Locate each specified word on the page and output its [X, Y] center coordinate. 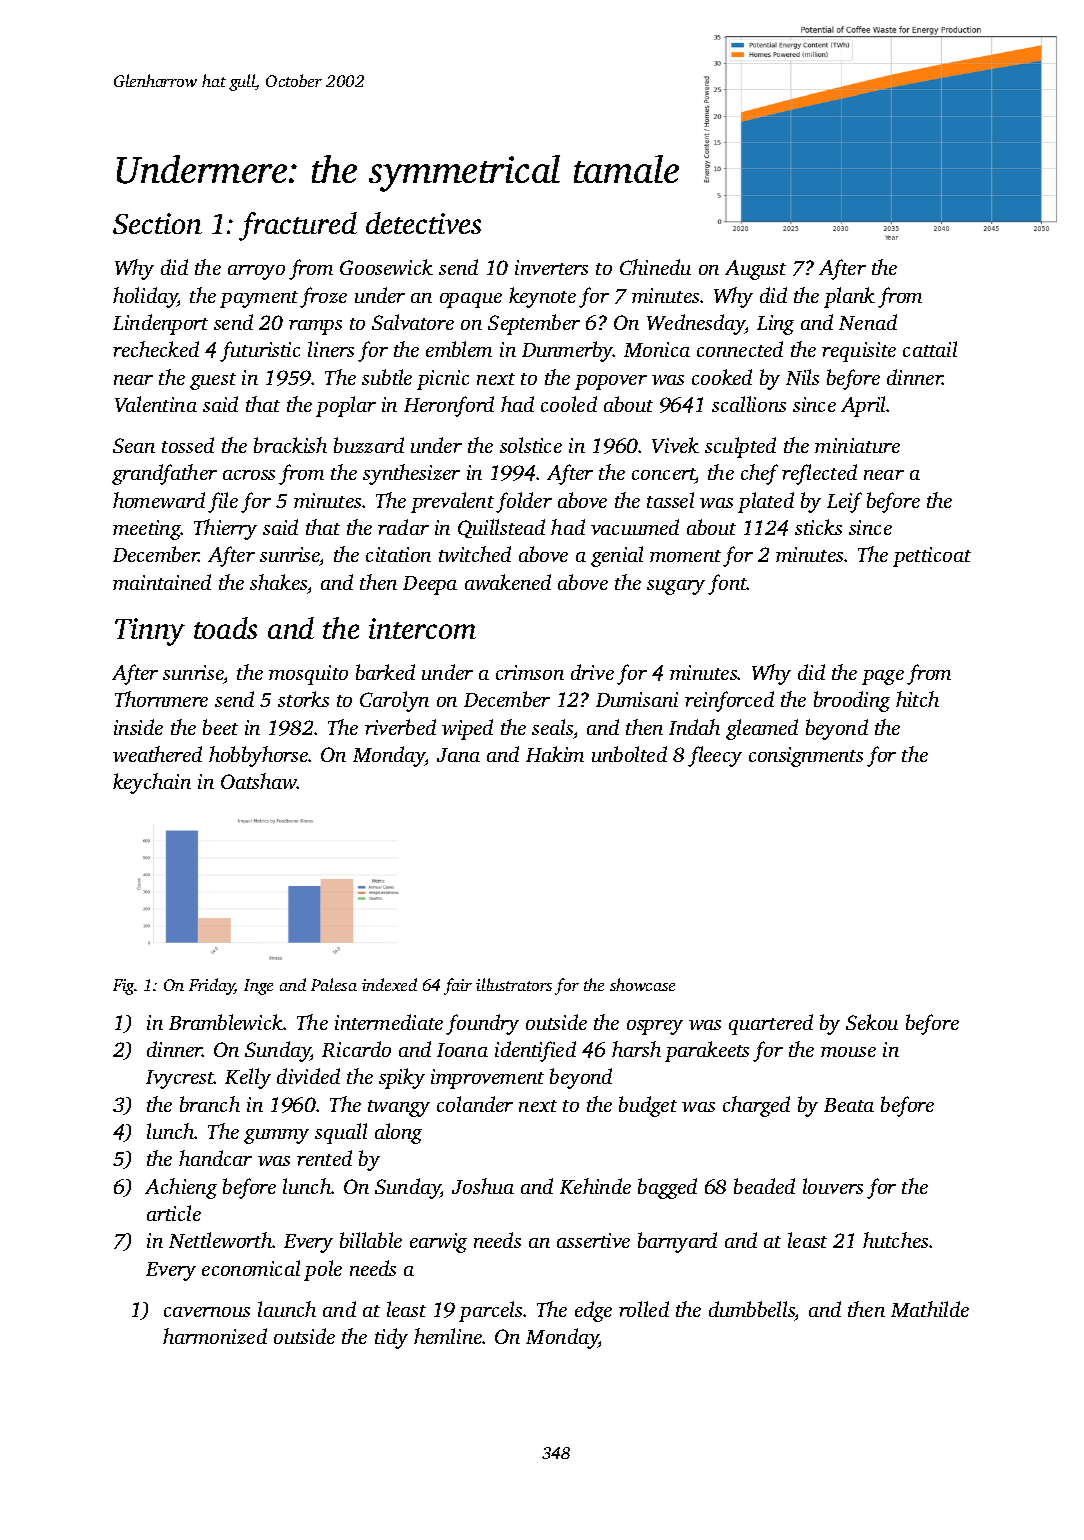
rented [324, 1158]
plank [849, 297]
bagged [667, 1188]
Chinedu [655, 267]
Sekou [872, 1022]
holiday [145, 297]
